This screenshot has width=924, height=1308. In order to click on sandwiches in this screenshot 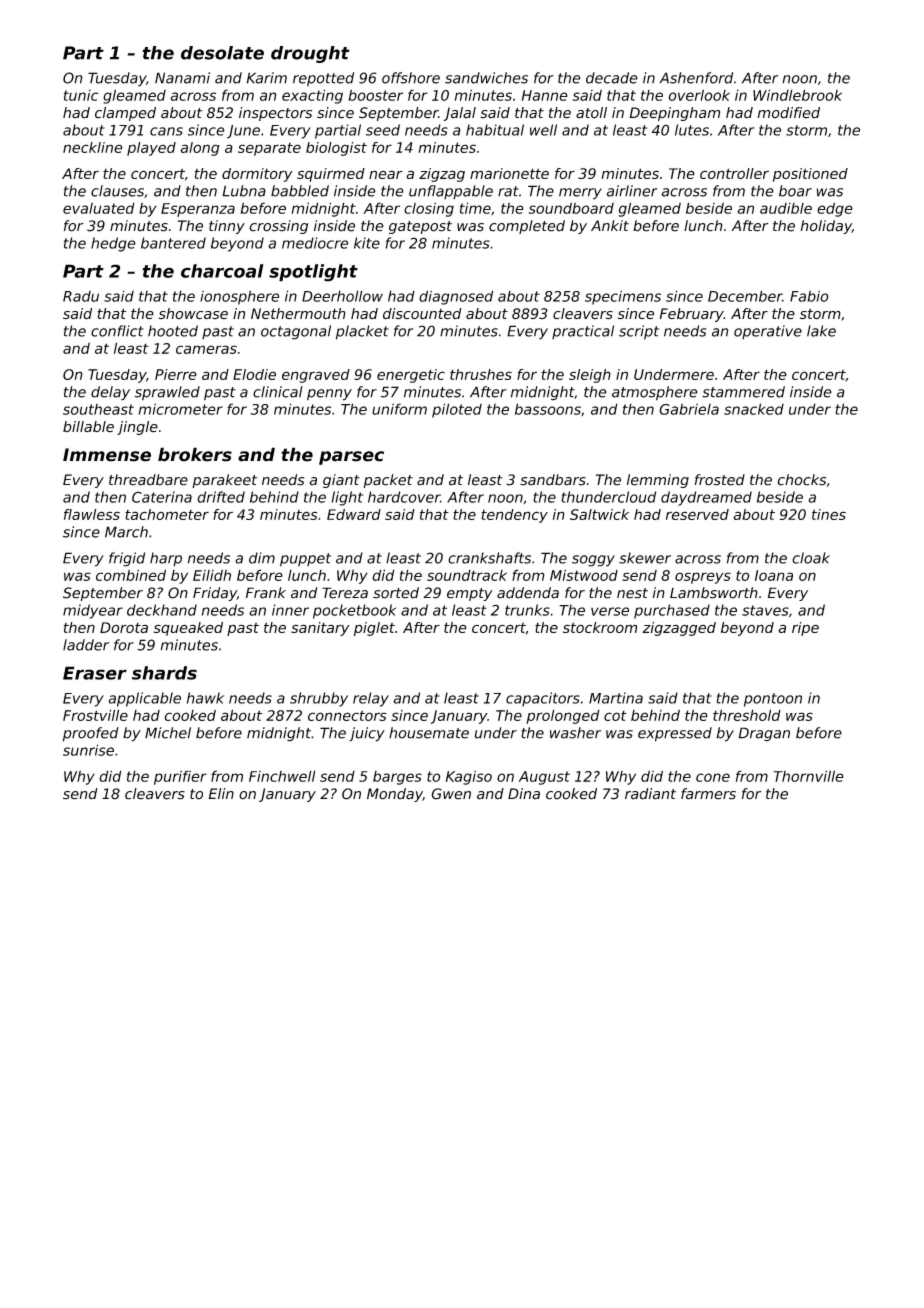, I will do `click(486, 78)`.
